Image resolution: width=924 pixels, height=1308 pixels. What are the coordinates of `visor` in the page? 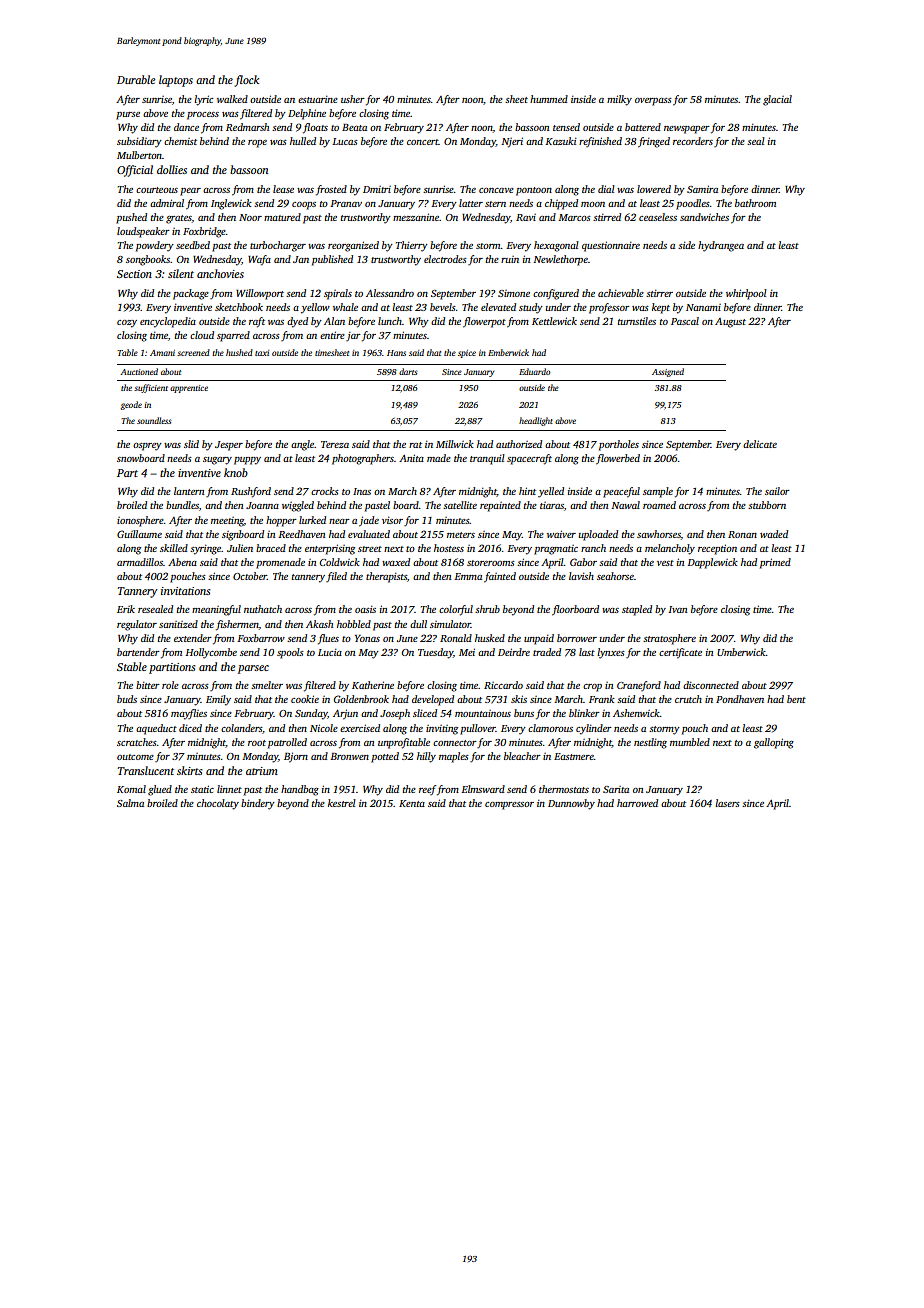 It's located at (392, 520).
